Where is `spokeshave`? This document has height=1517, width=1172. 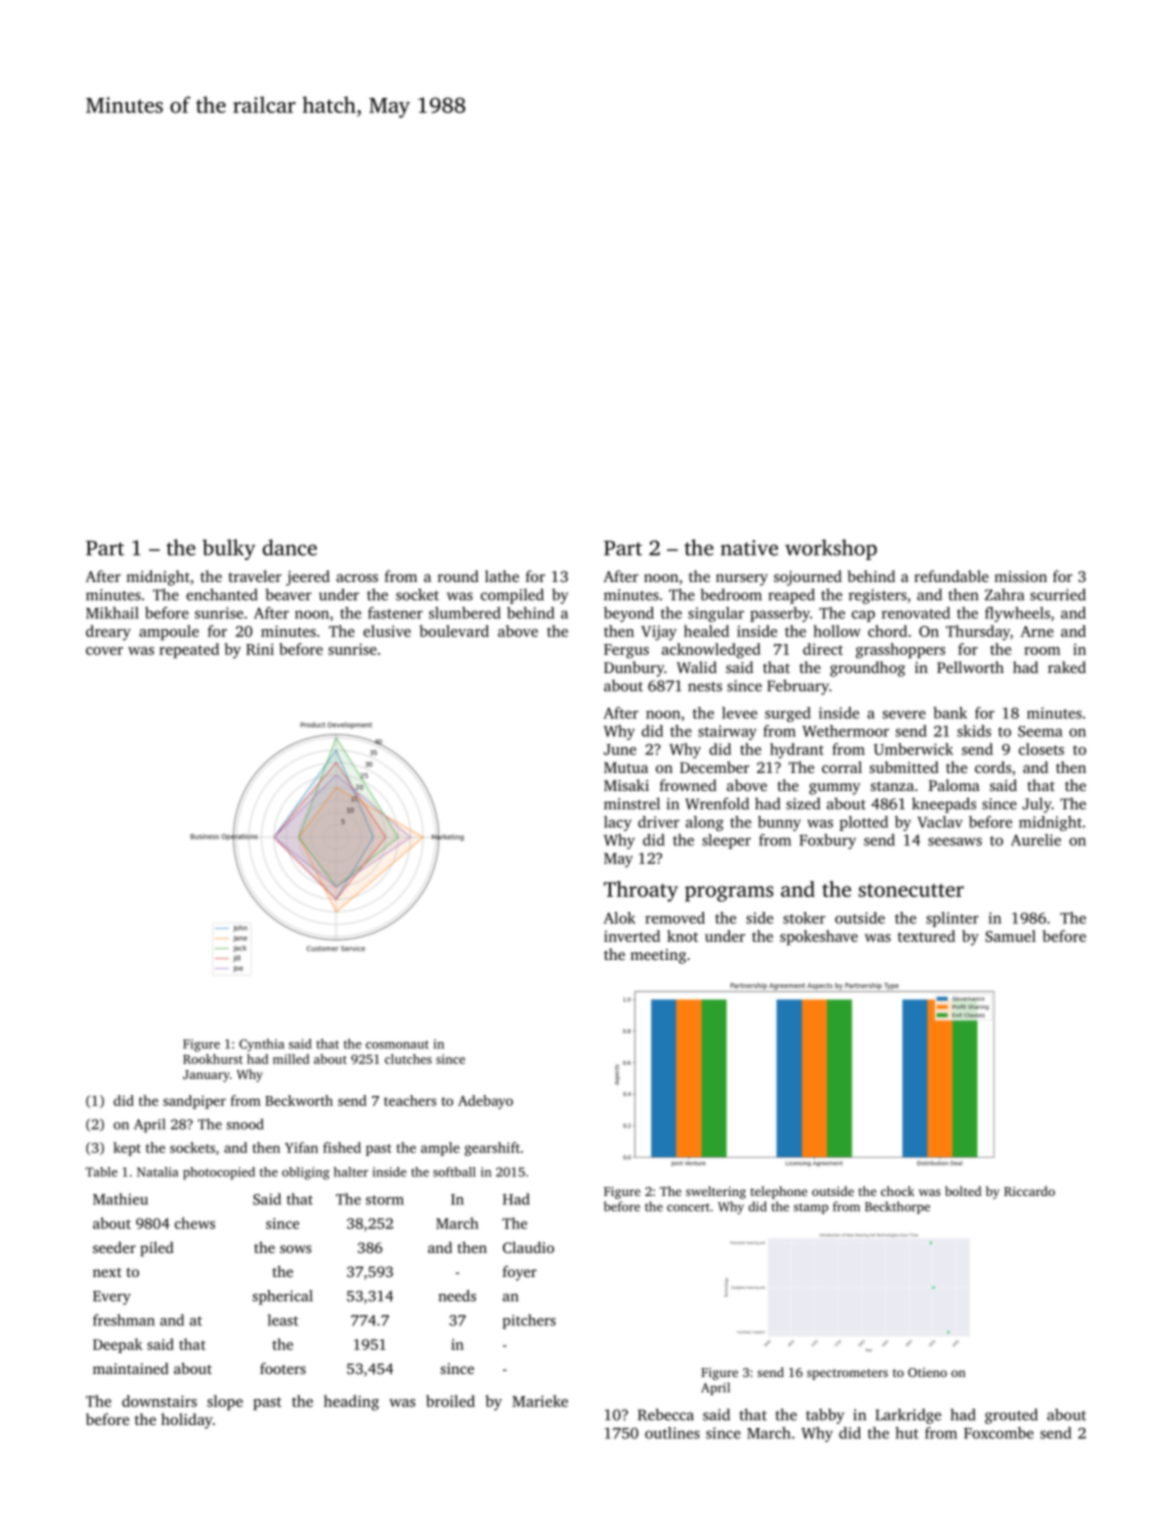
spokeshave is located at coordinates (819, 937).
